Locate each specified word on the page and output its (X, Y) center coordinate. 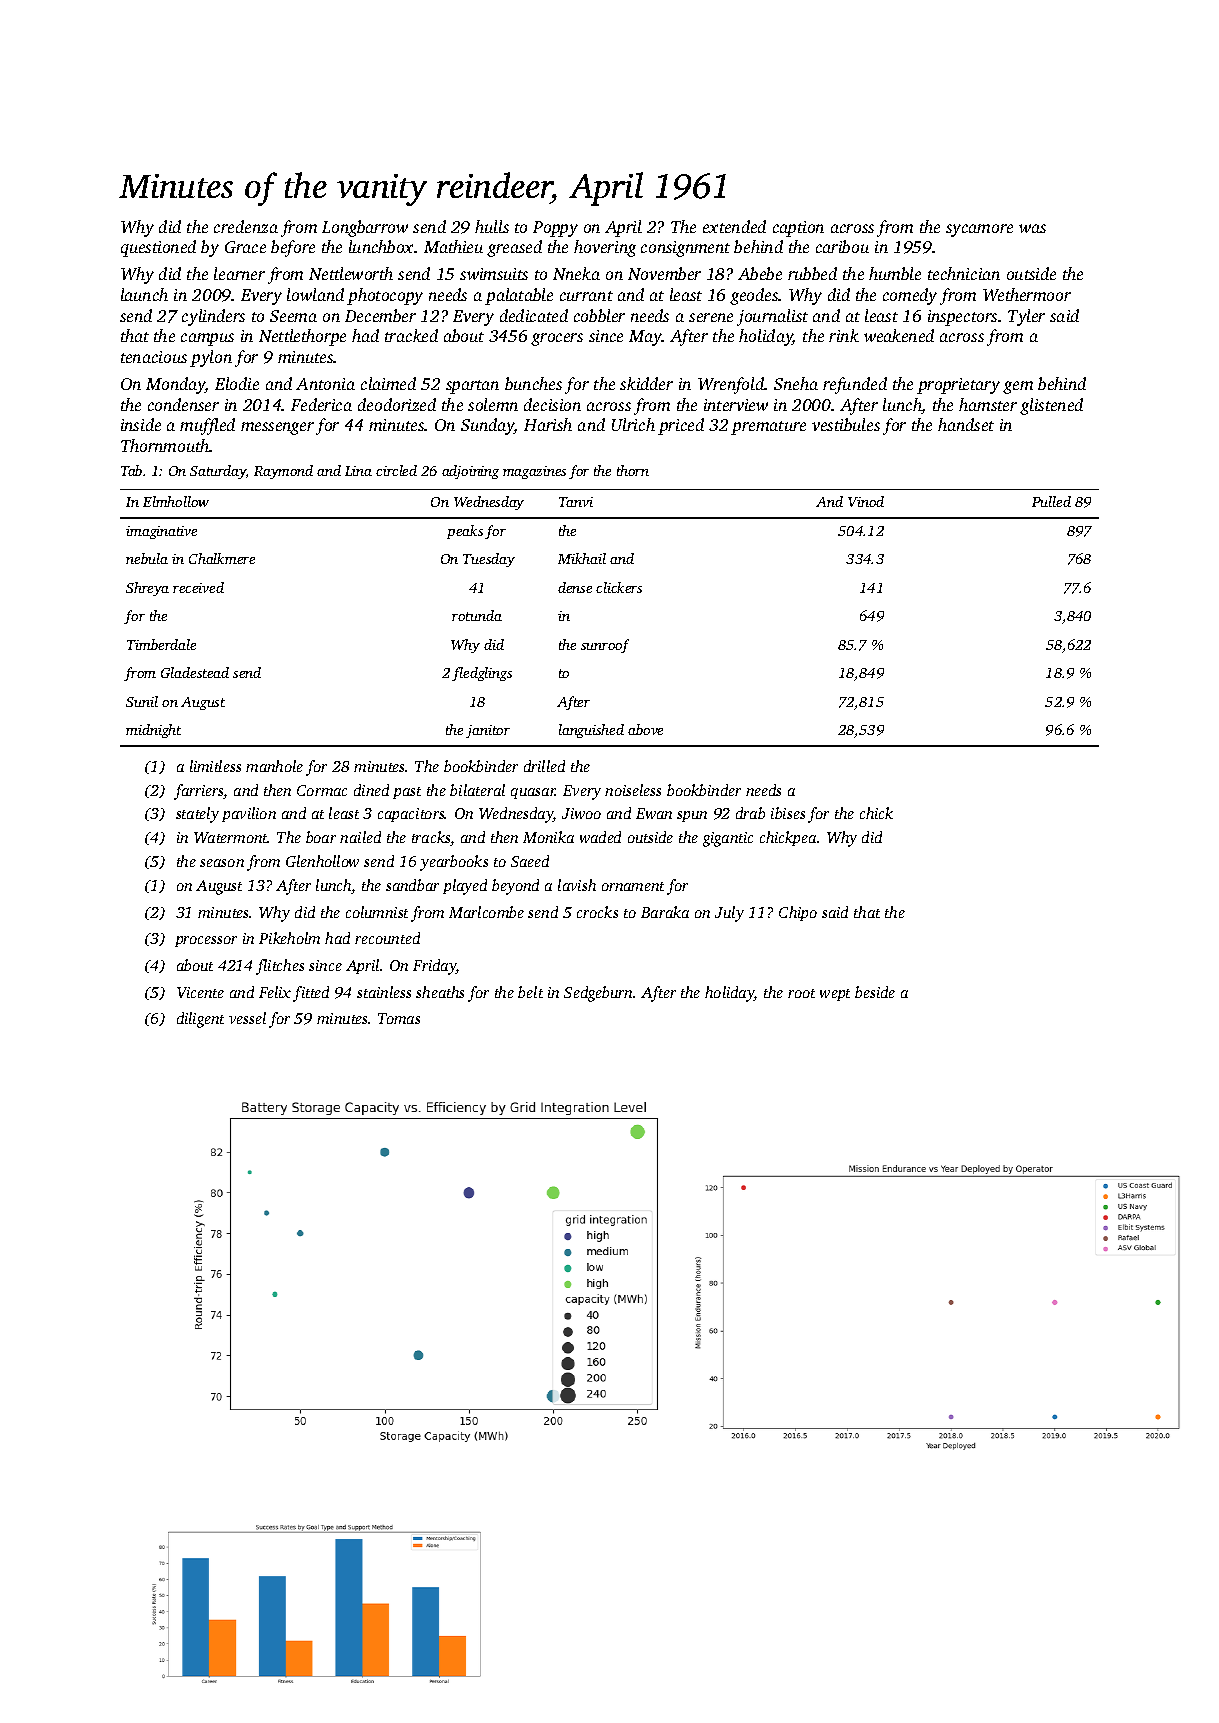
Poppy (555, 229)
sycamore (979, 230)
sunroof (605, 646)
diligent (200, 1020)
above (645, 729)
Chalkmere (222, 558)
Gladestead (195, 672)
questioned (158, 248)
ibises (788, 813)
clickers (619, 587)
